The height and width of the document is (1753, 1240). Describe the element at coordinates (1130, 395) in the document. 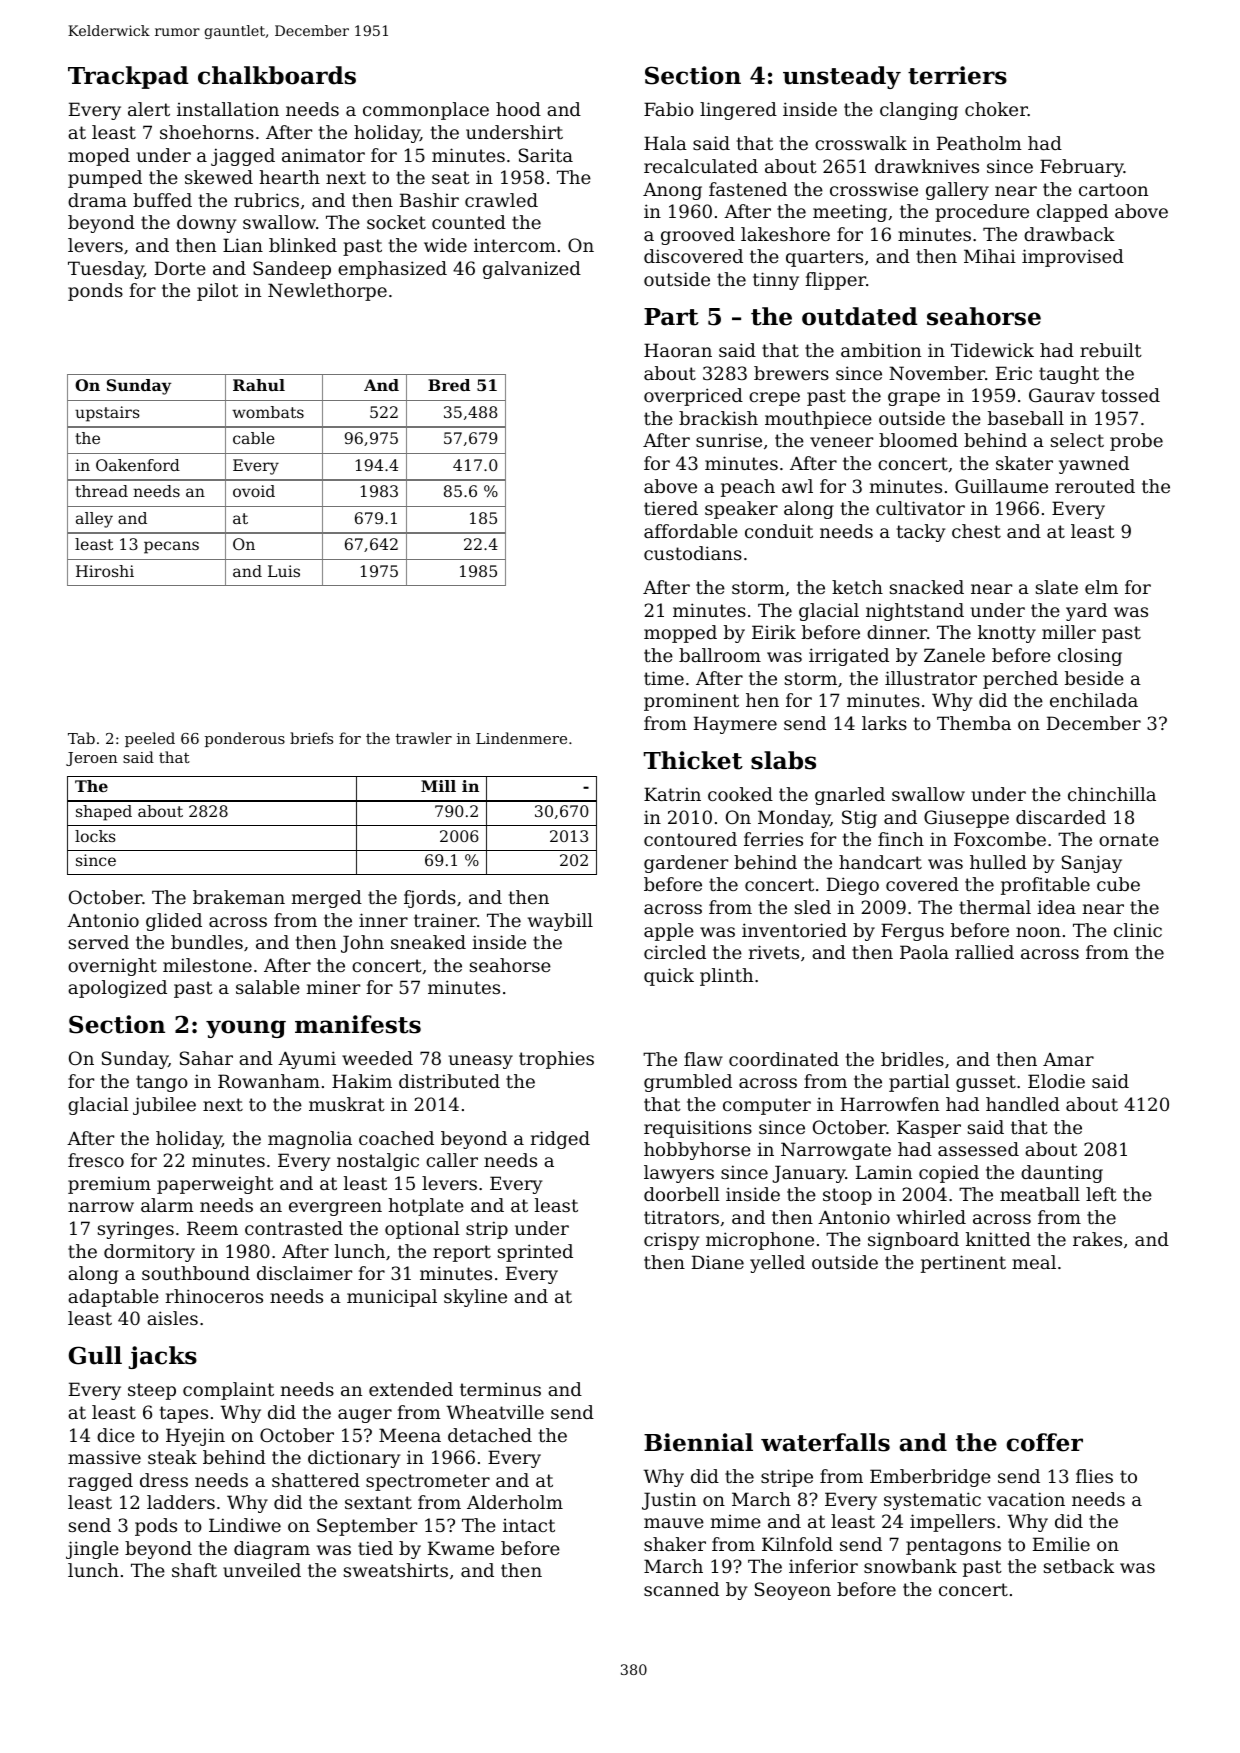

I see `tossed` at that location.
